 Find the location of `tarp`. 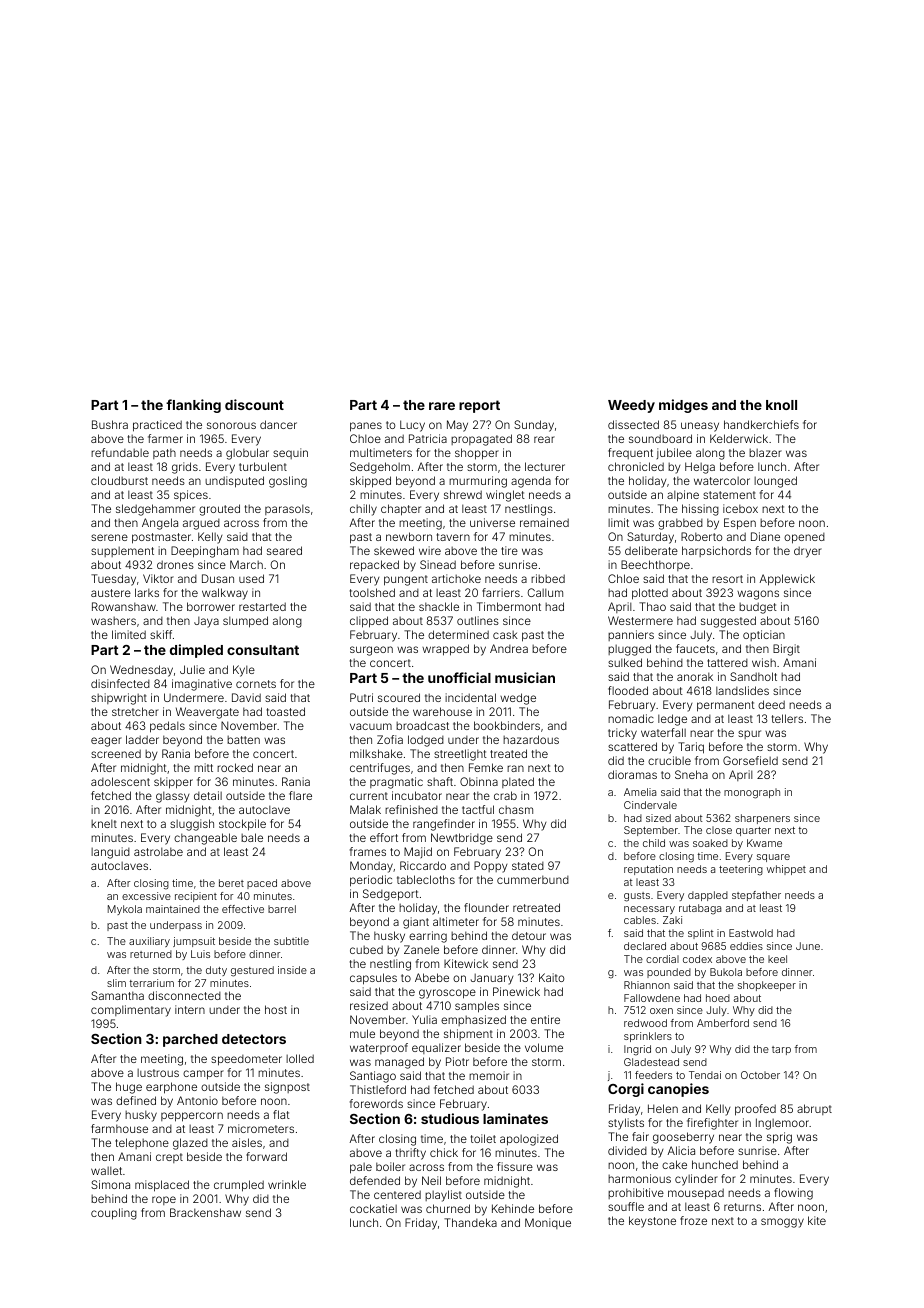

tarp is located at coordinates (781, 1050).
